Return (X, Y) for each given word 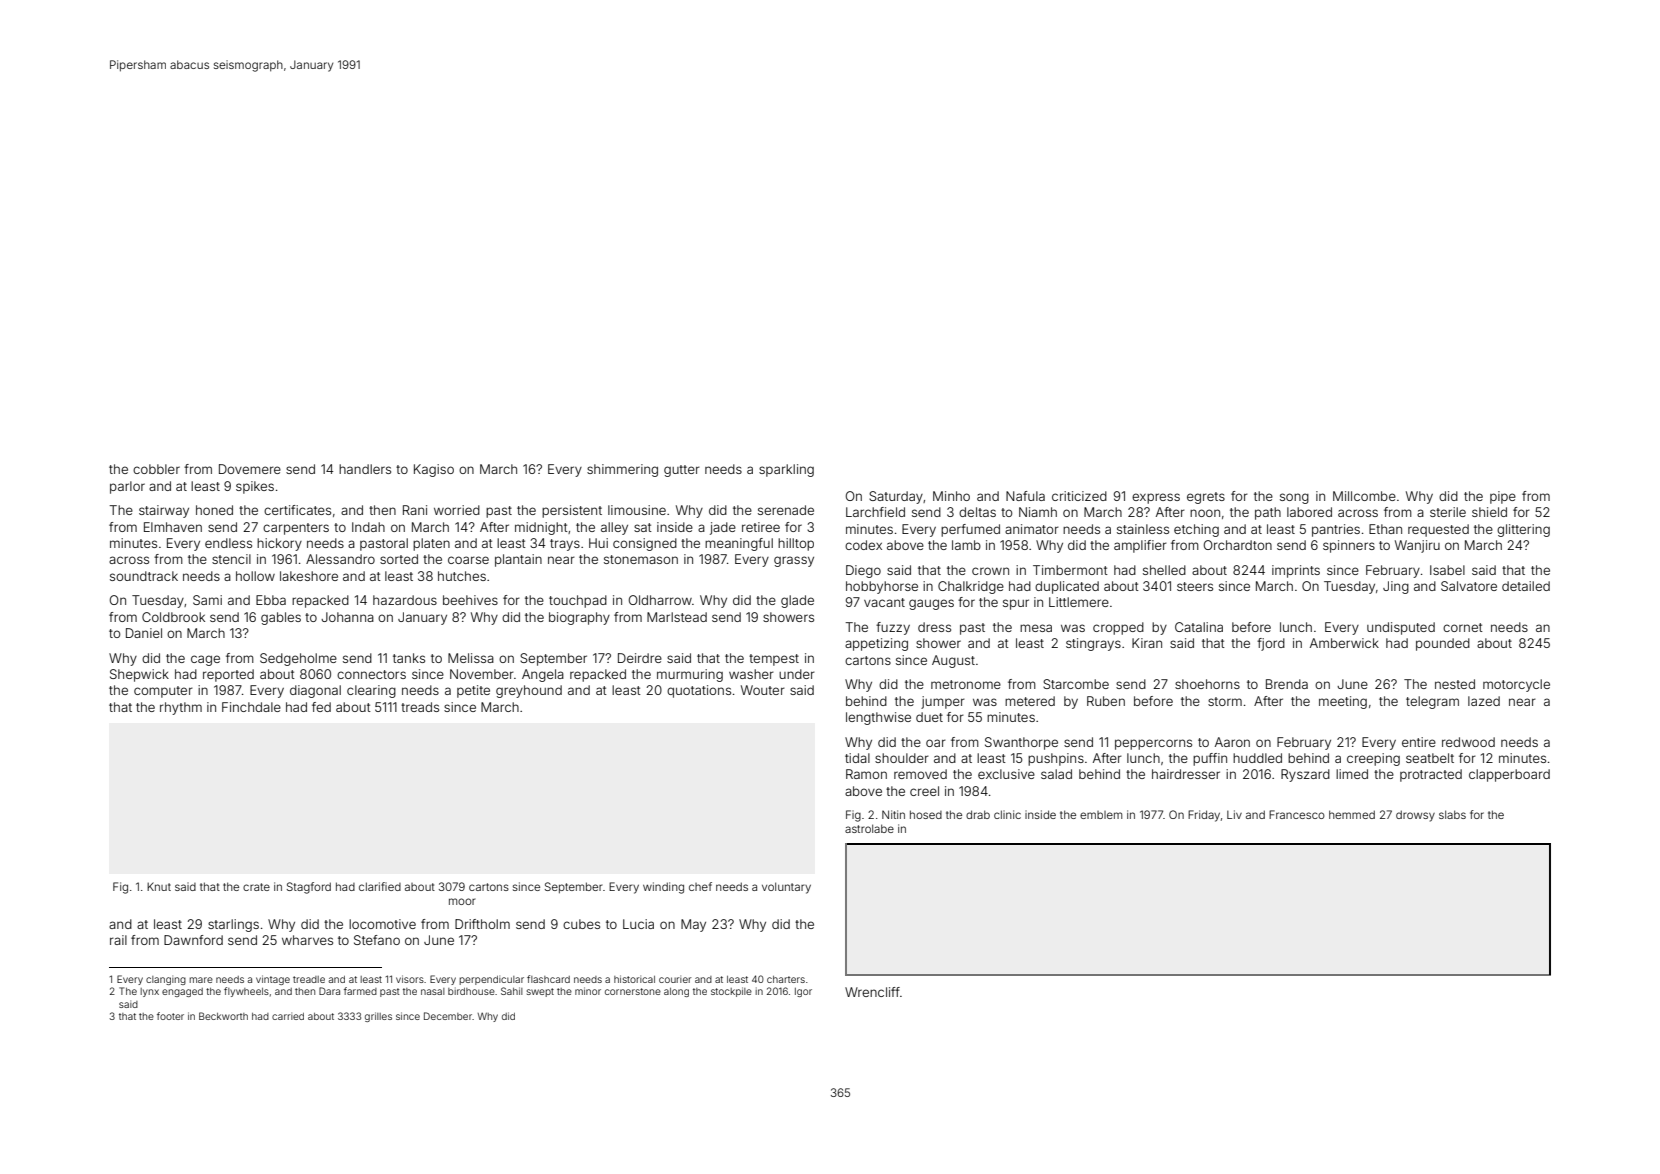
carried (288, 1016)
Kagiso (434, 470)
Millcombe (1364, 496)
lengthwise (878, 718)
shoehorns (1207, 684)
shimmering (622, 470)
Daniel (144, 633)
